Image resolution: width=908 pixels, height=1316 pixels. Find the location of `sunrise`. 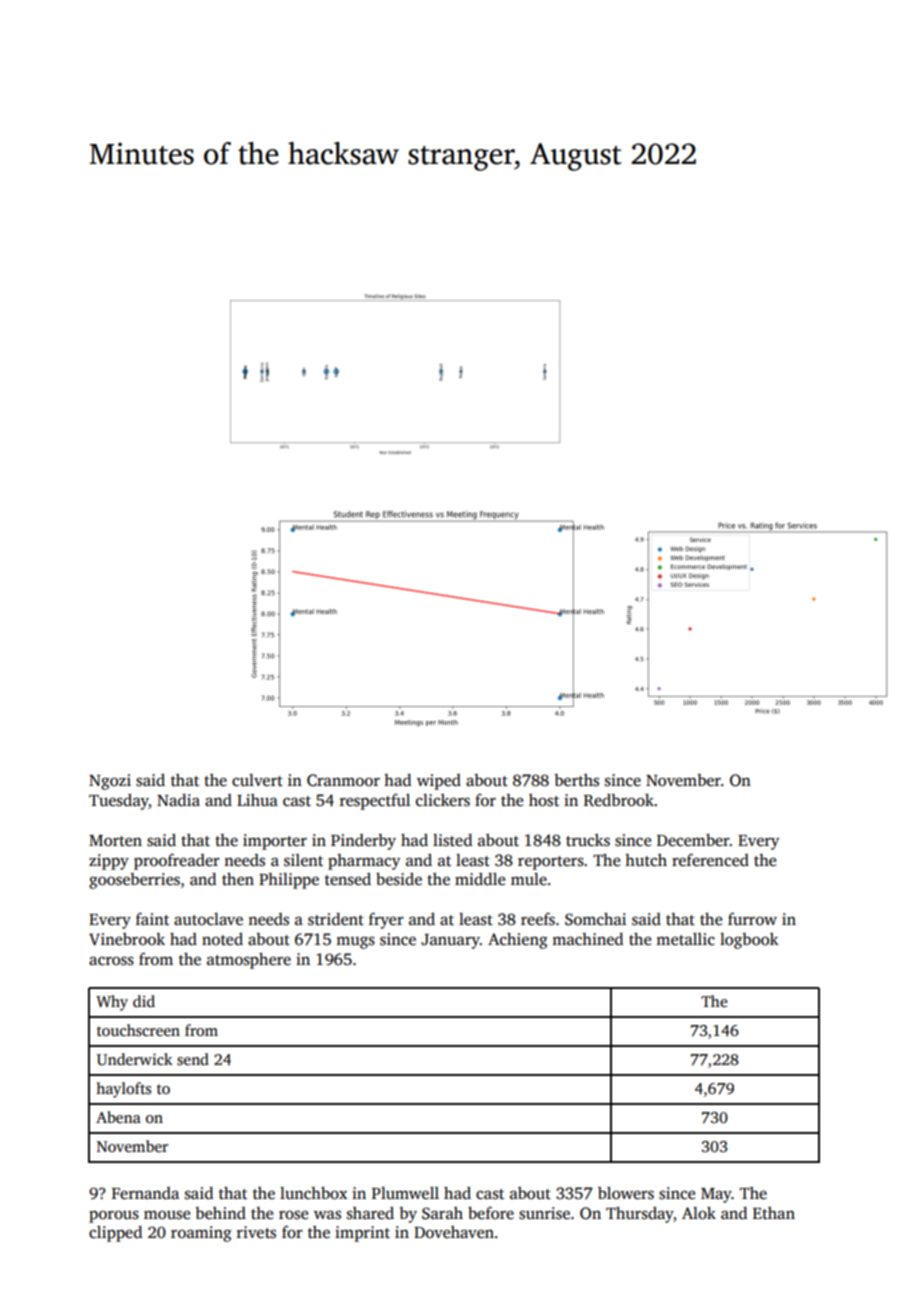

sunrise is located at coordinates (544, 1213).
